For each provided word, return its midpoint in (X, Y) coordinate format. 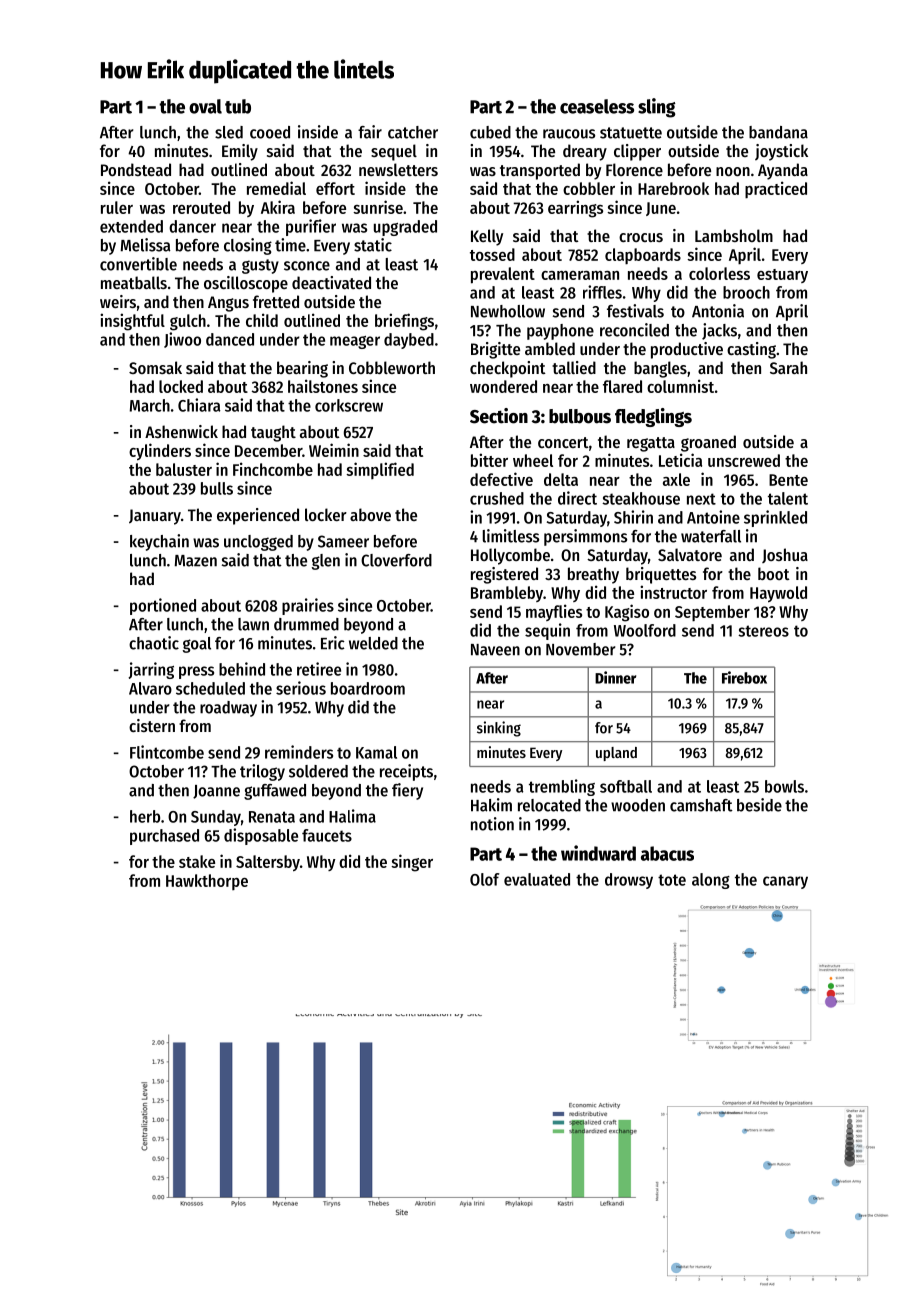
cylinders (160, 451)
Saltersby (268, 863)
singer (412, 863)
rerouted (201, 207)
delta (561, 479)
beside (759, 805)
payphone (560, 332)
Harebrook (673, 188)
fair (370, 132)
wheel (533, 460)
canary (785, 882)
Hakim (491, 805)
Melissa (146, 245)
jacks (719, 331)
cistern (152, 725)
